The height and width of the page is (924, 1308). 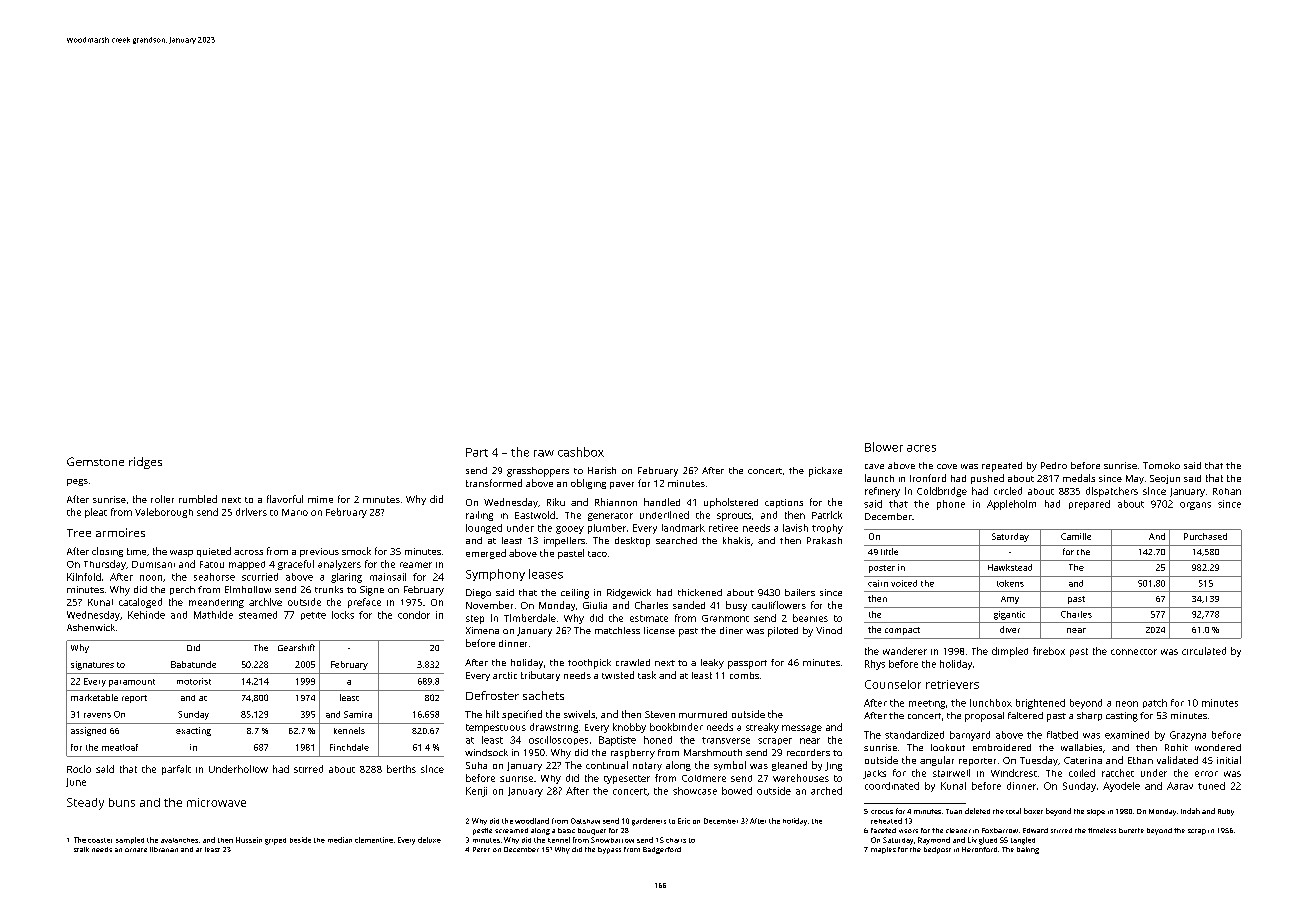 What do you see at coordinates (388, 577) in the page?
I see `mainsail` at bounding box center [388, 577].
